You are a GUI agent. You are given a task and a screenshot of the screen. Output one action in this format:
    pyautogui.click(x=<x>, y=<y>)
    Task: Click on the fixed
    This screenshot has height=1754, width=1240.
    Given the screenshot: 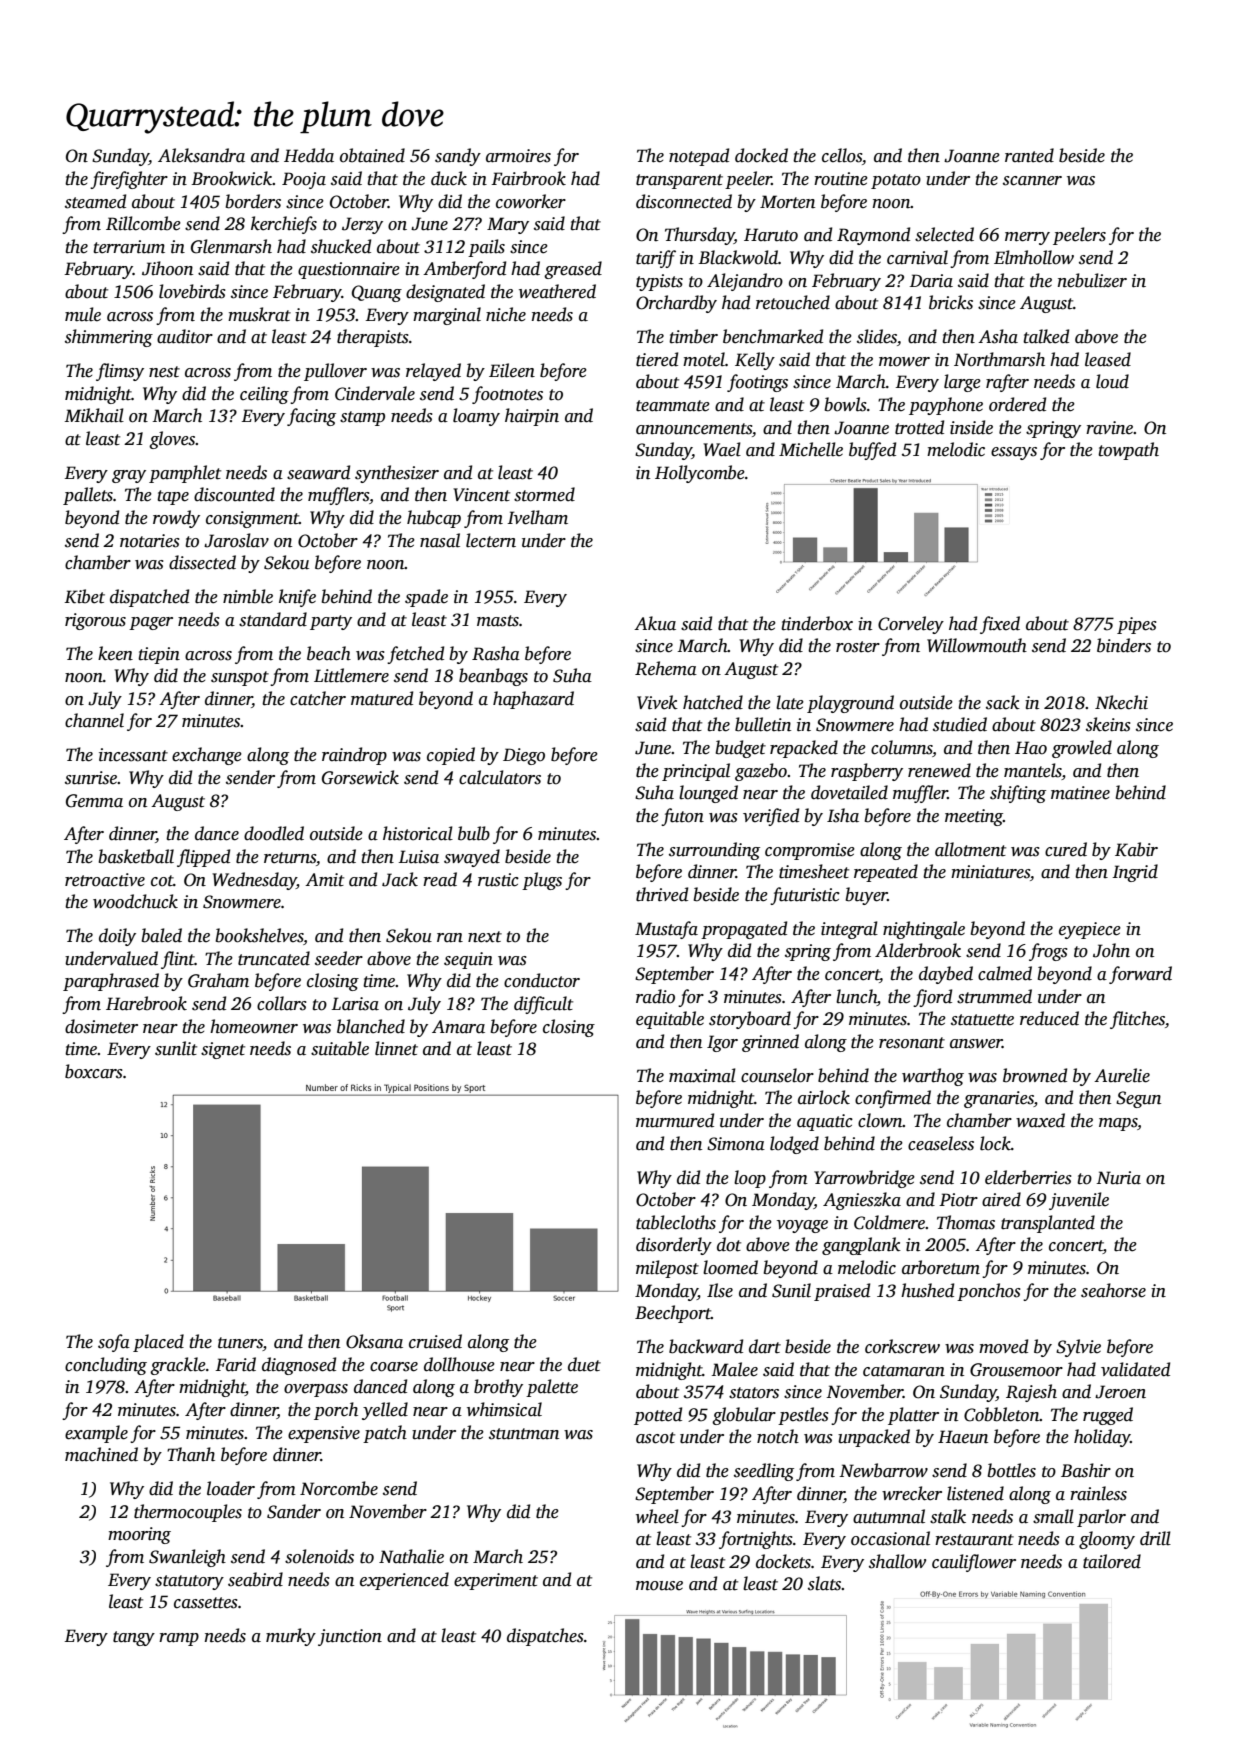 What is the action you would take?
    pyautogui.click(x=1000, y=625)
